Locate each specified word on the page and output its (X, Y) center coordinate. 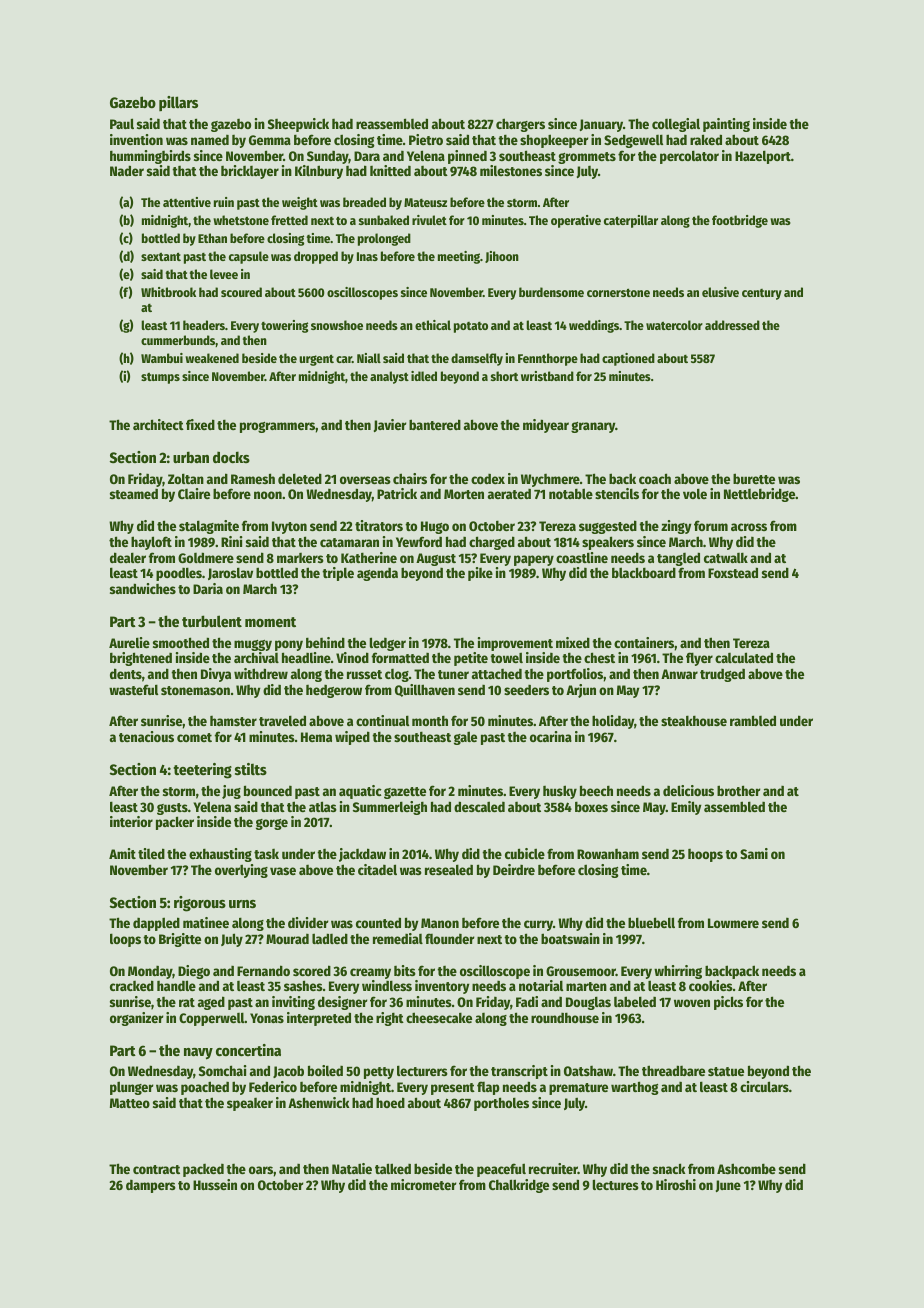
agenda (377, 574)
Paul (122, 123)
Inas (367, 256)
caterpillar (631, 221)
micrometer (424, 1184)
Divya (216, 675)
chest (599, 657)
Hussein (215, 1184)
